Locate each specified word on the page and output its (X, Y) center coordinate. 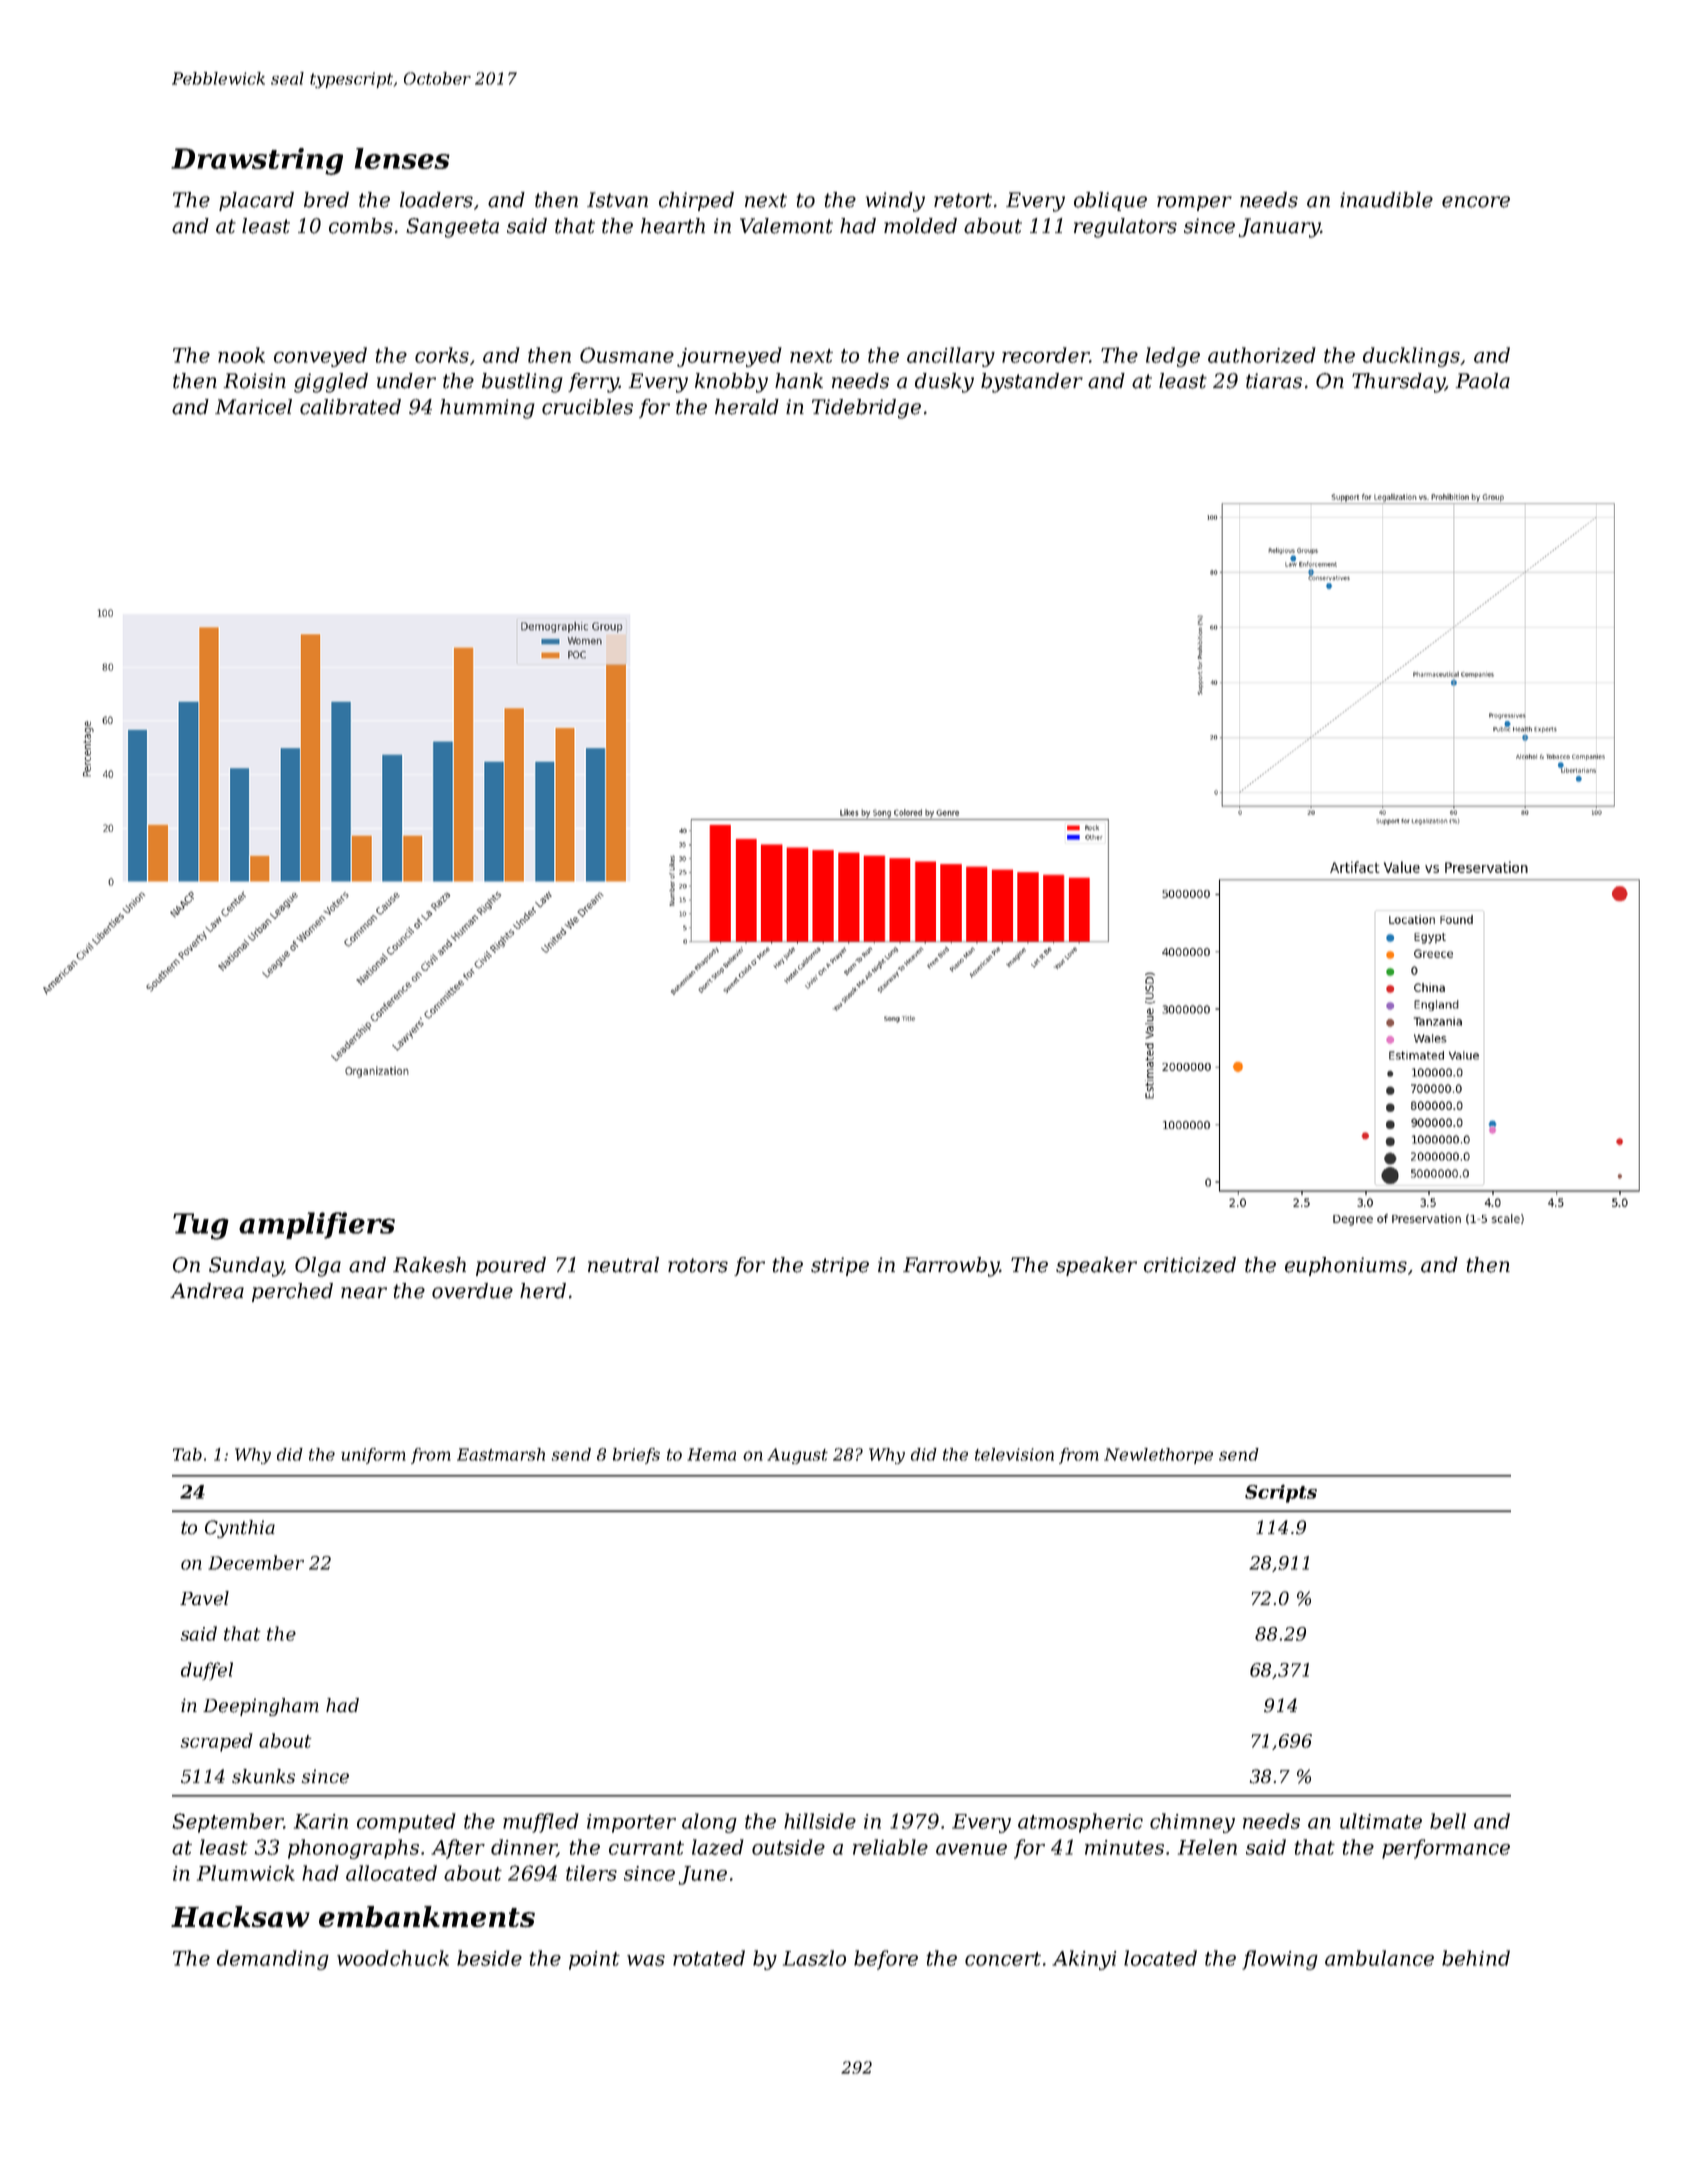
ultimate (1381, 1821)
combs (361, 226)
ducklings (1411, 357)
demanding (273, 1960)
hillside (820, 1821)
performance (1446, 1849)
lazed (718, 1847)
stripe (840, 1266)
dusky (944, 383)
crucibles (587, 407)
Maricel (253, 407)
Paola (1483, 381)
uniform (373, 1456)
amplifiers (317, 1225)
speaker (1096, 1266)
